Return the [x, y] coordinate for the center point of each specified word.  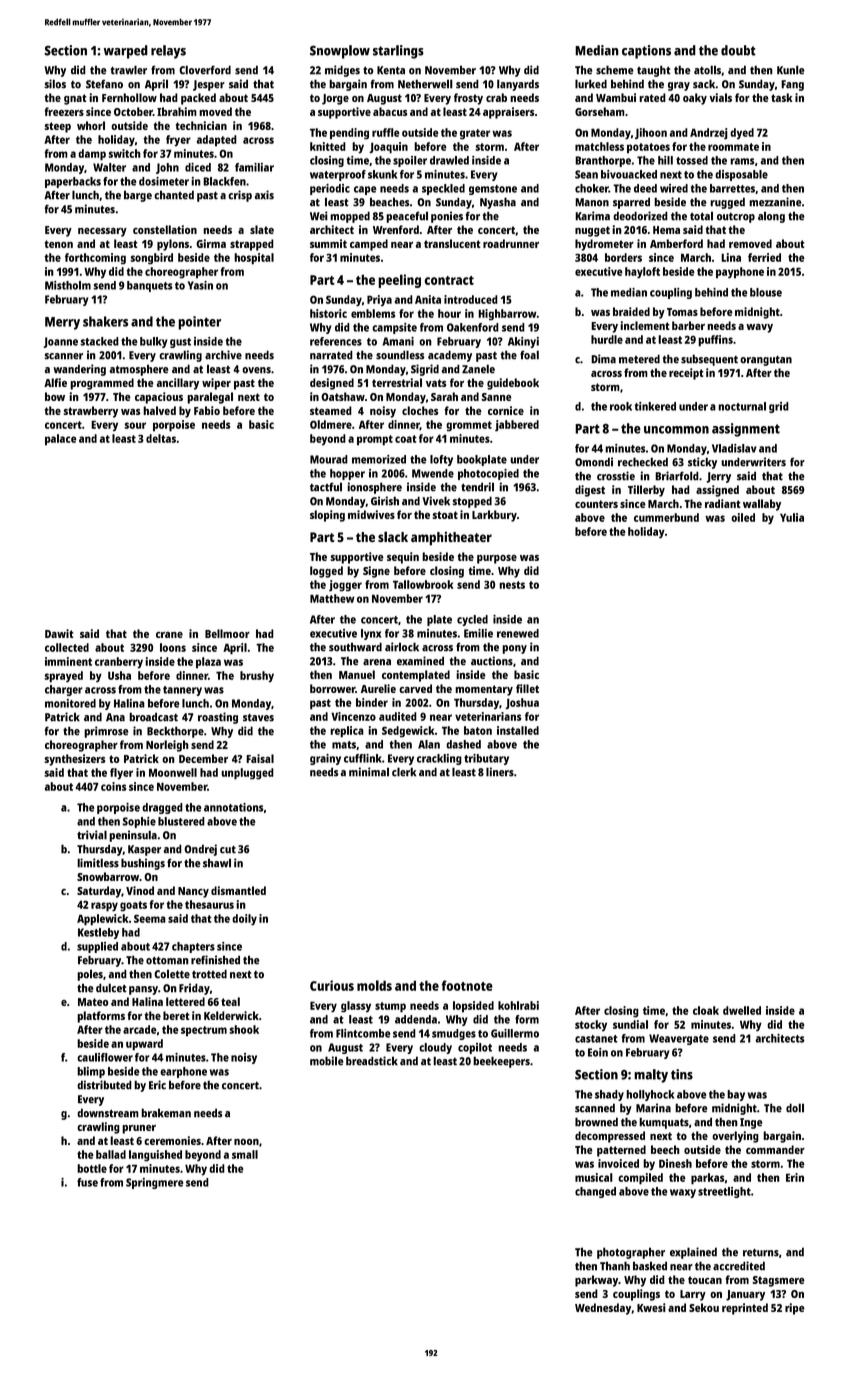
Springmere [154, 1183]
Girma [211, 243]
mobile [327, 1061]
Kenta [391, 70]
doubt [738, 50]
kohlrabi [518, 1005]
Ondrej [200, 850]
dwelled [742, 1010]
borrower [332, 688]
